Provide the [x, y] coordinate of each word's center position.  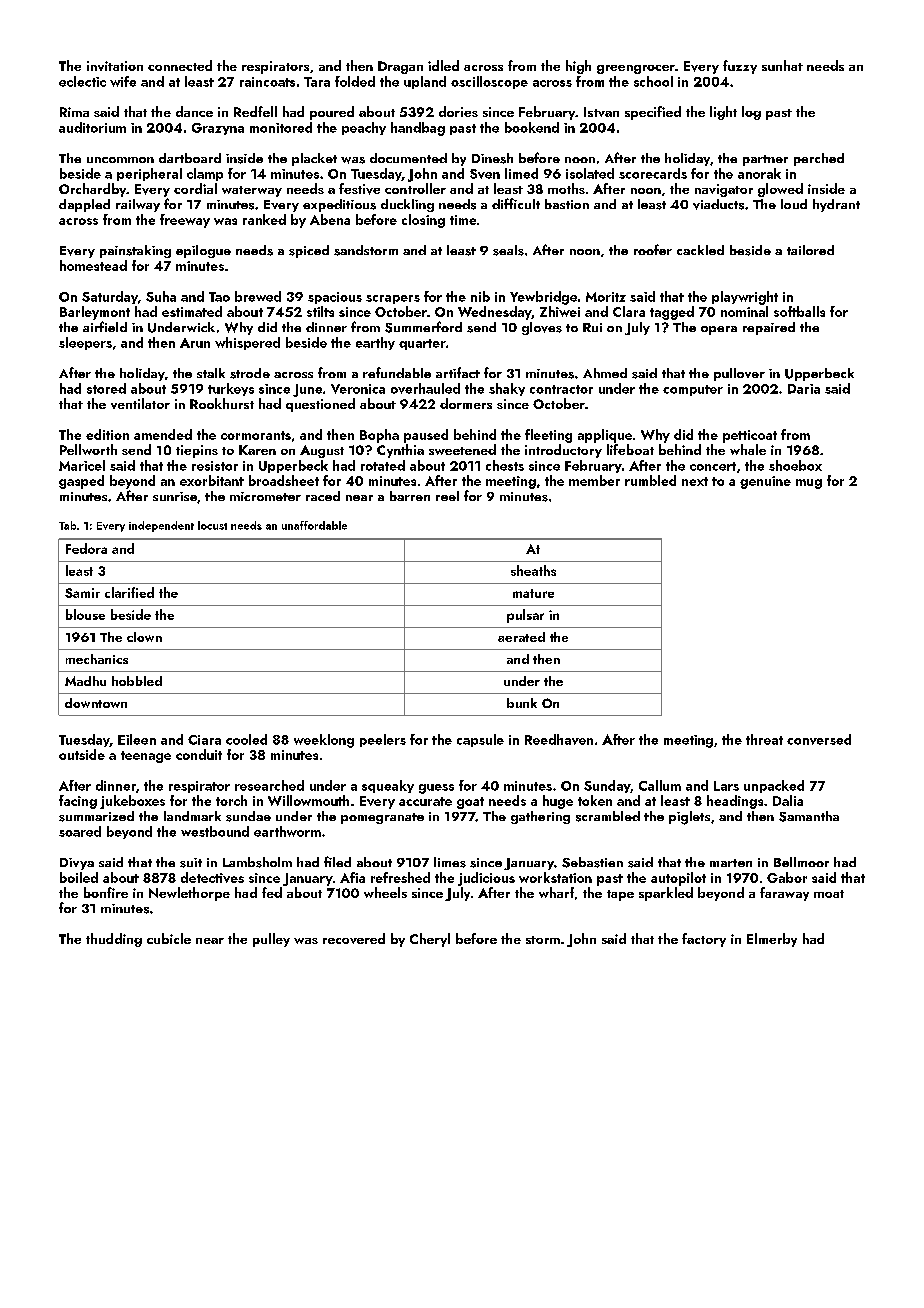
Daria [804, 389]
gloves [542, 328]
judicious [486, 879]
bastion [567, 204]
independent [161, 526]
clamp [205, 174]
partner [765, 160]
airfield [105, 326]
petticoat [750, 436]
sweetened [462, 449]
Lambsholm [257, 862]
